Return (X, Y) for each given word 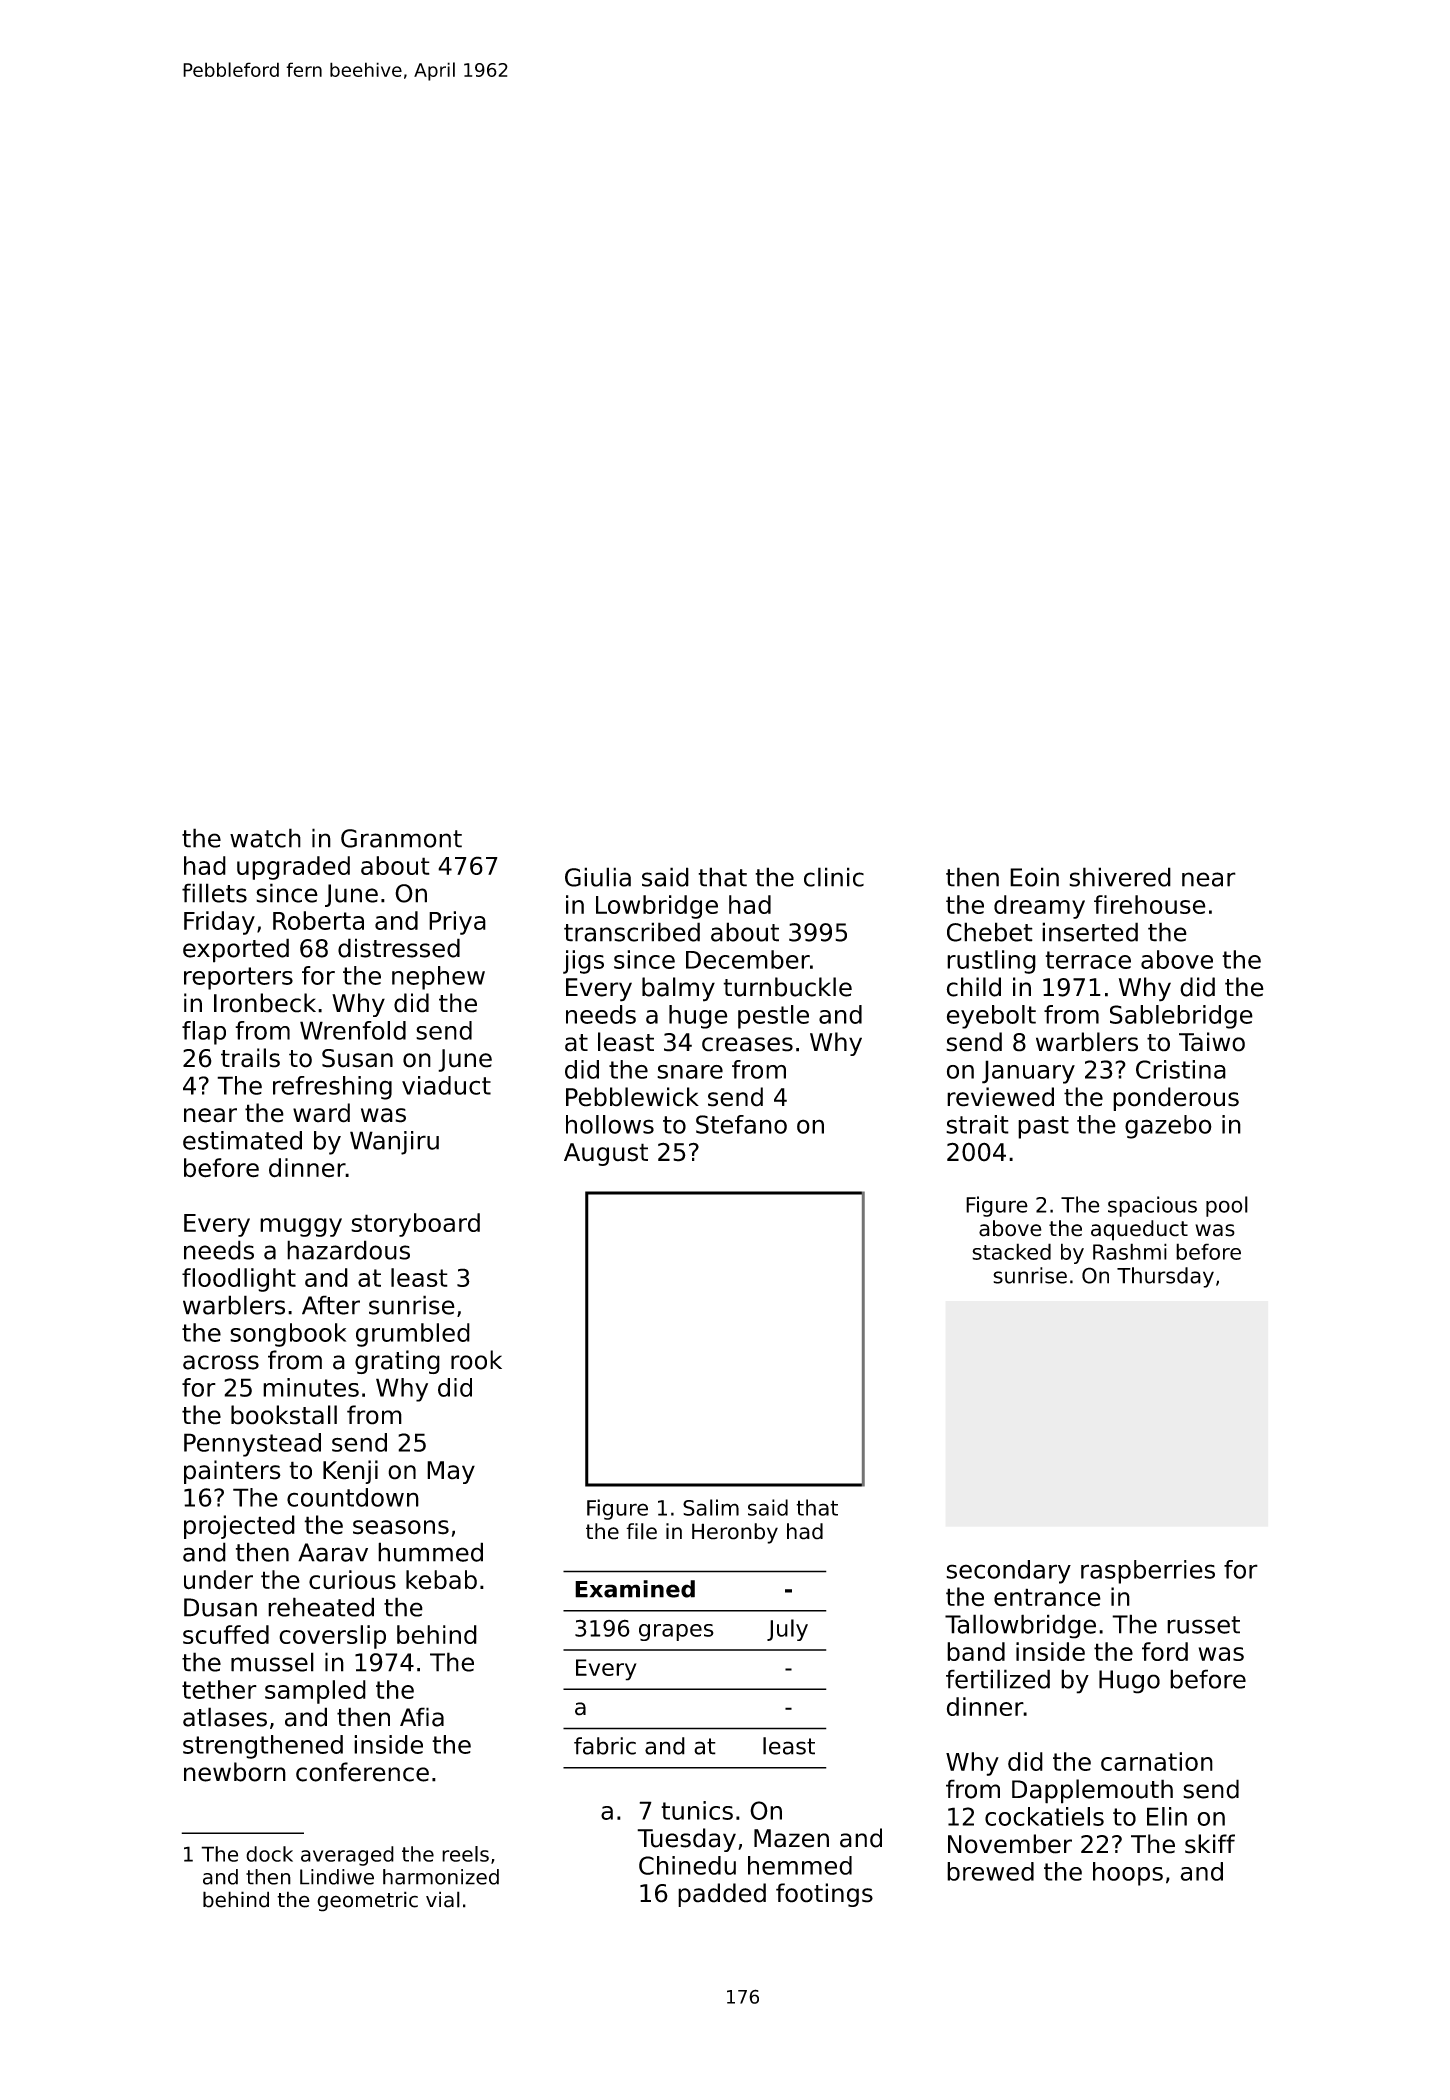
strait (977, 1124)
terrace (1088, 960)
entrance (1047, 1597)
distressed (399, 948)
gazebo (1168, 1127)
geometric (367, 1901)
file (641, 1531)
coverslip (332, 1637)
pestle (773, 1017)
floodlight (239, 1280)
